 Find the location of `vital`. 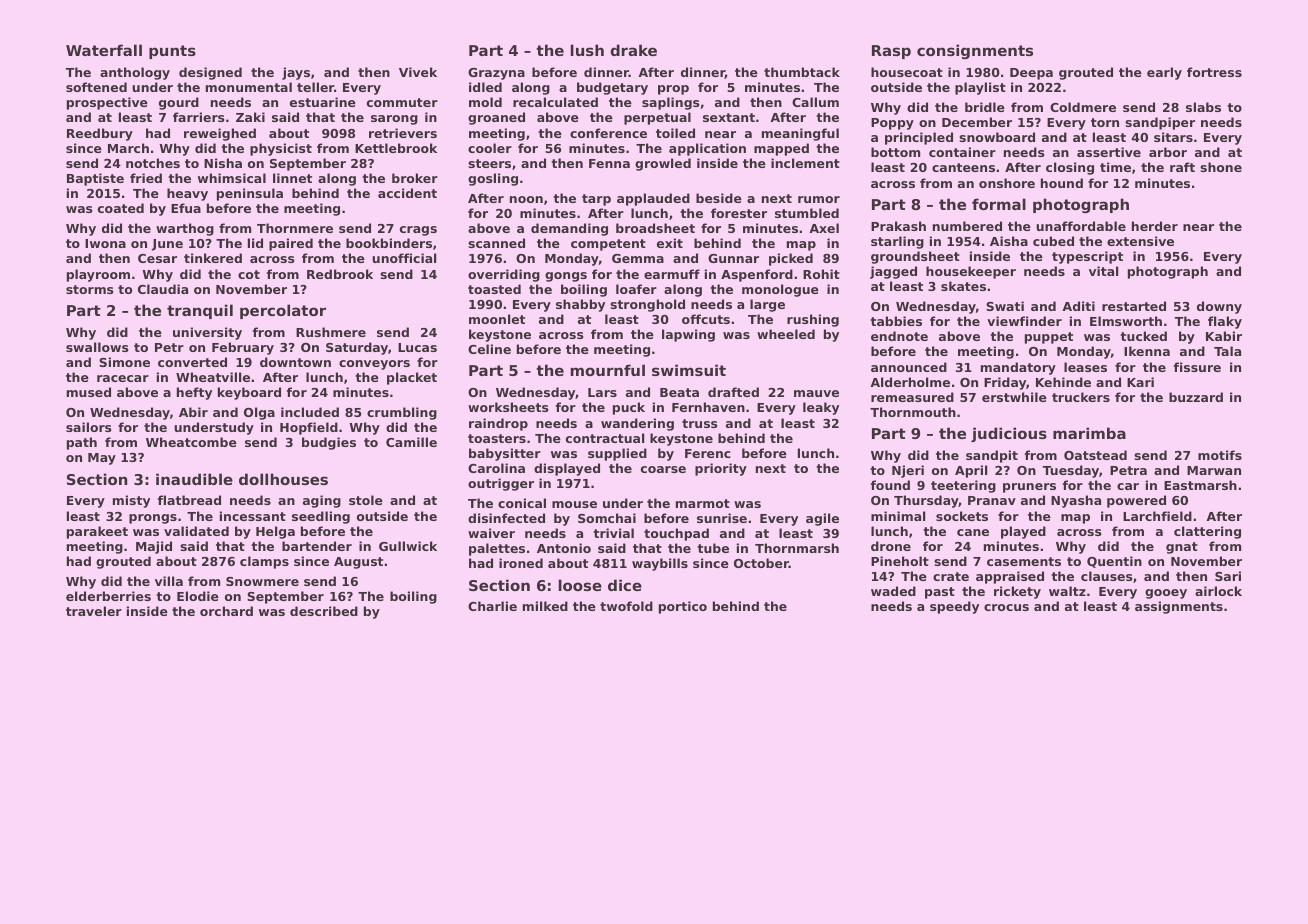

vital is located at coordinates (1103, 271).
